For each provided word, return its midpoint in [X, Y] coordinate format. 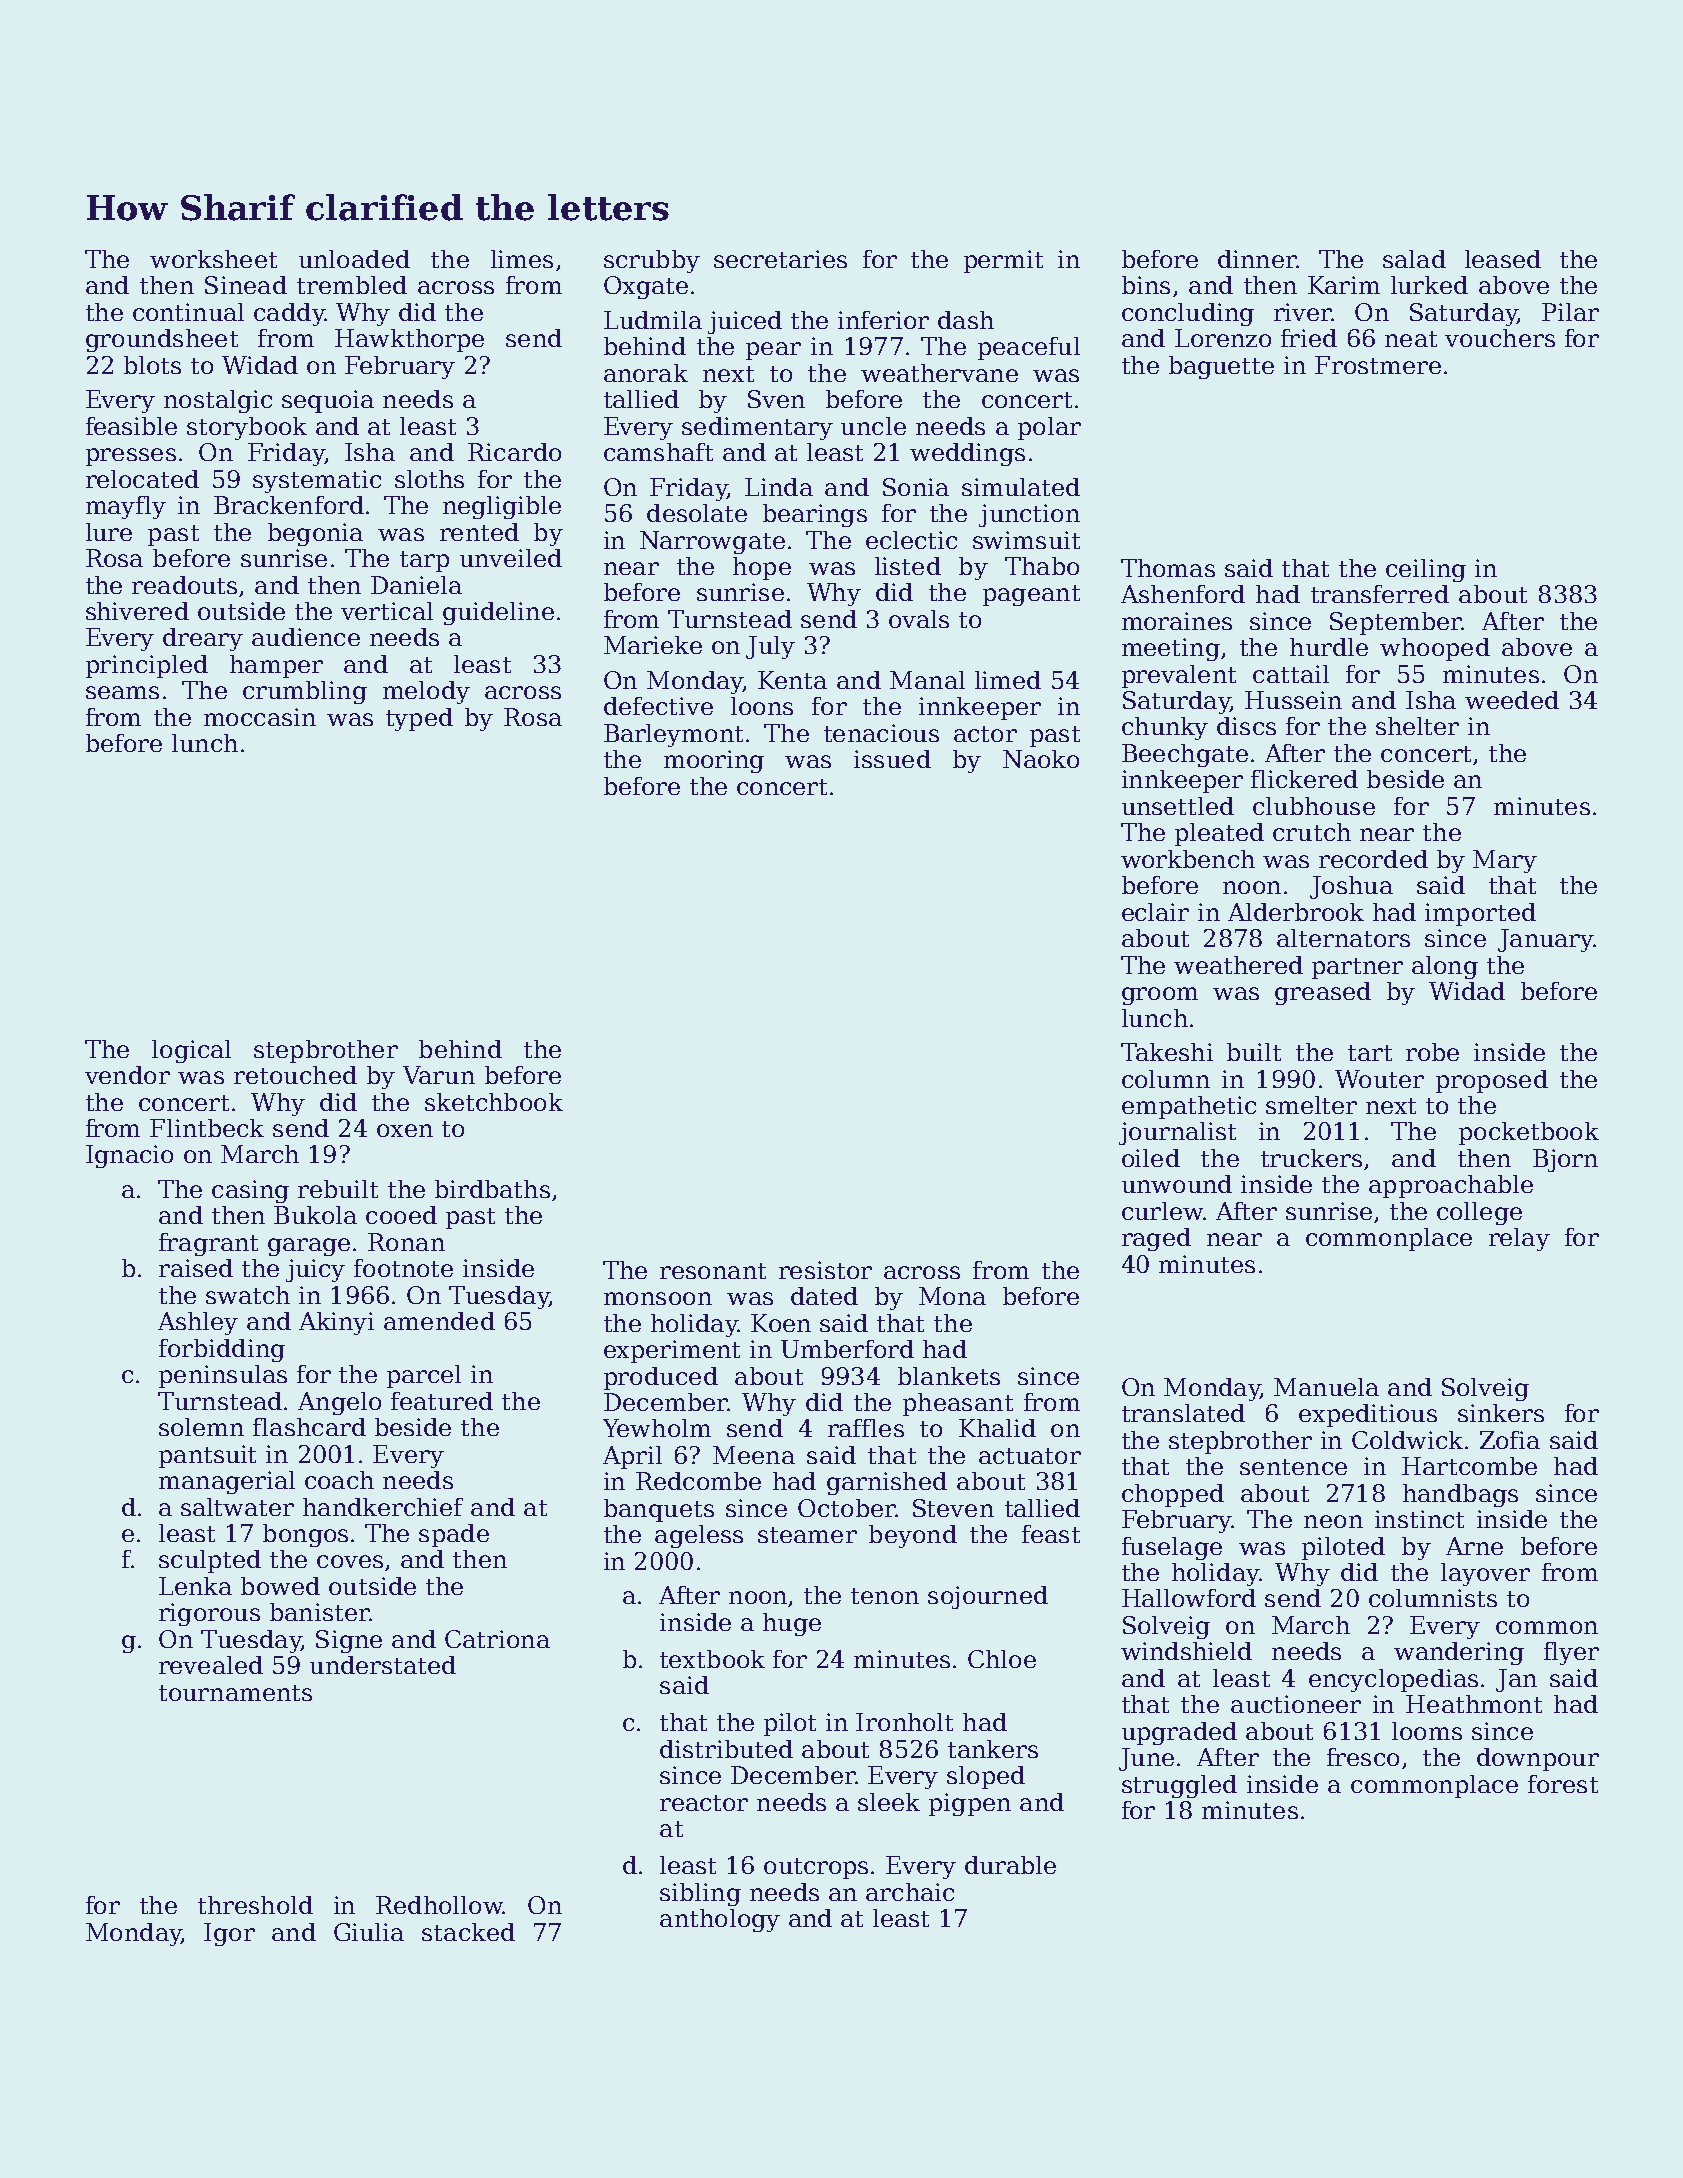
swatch [248, 1295]
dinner [1257, 259]
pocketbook [1529, 1133]
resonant [713, 1271]
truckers [1311, 1158]
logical [191, 1051]
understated [383, 1665]
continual [188, 312]
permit [1003, 261]
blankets [949, 1376]
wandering [1459, 1653]
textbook [712, 1659]
